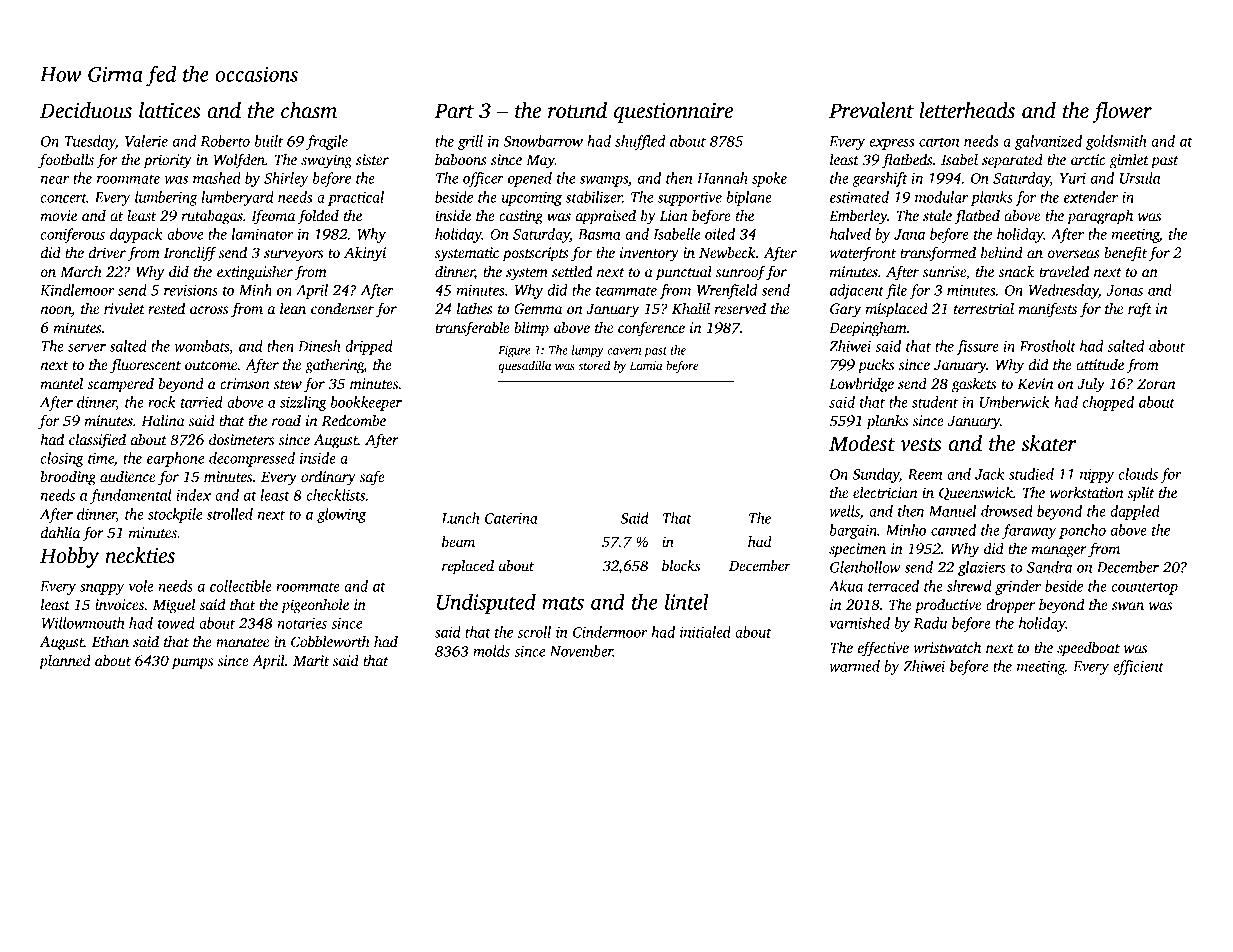  What do you see at coordinates (871, 110) in the screenshot?
I see `Prevalent` at bounding box center [871, 110].
